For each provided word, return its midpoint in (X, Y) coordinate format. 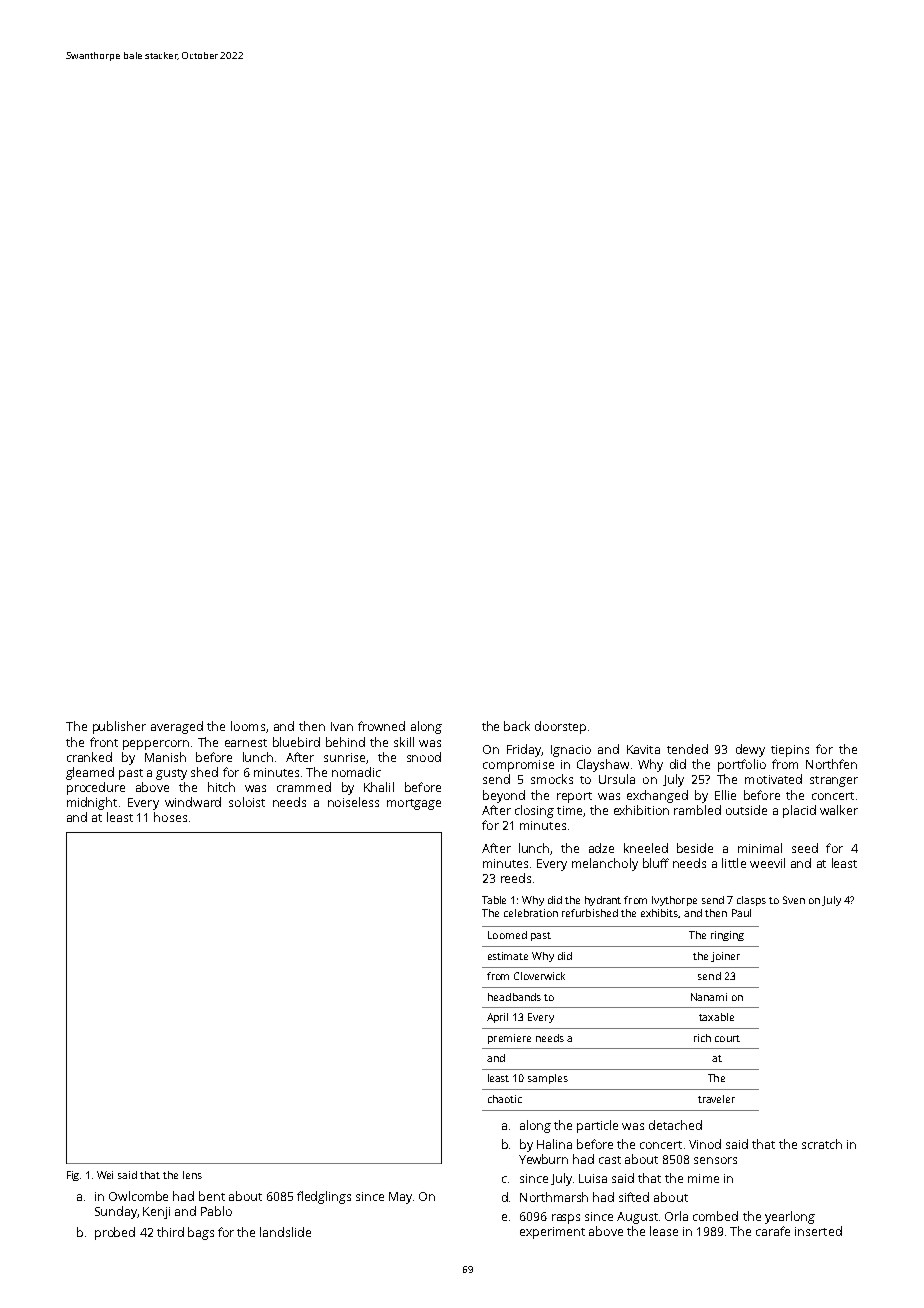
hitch (221, 787)
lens (192, 1175)
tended (687, 749)
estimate (508, 956)
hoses (170, 817)
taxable (716, 1017)
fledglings (324, 1197)
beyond (504, 796)
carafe (773, 1231)
